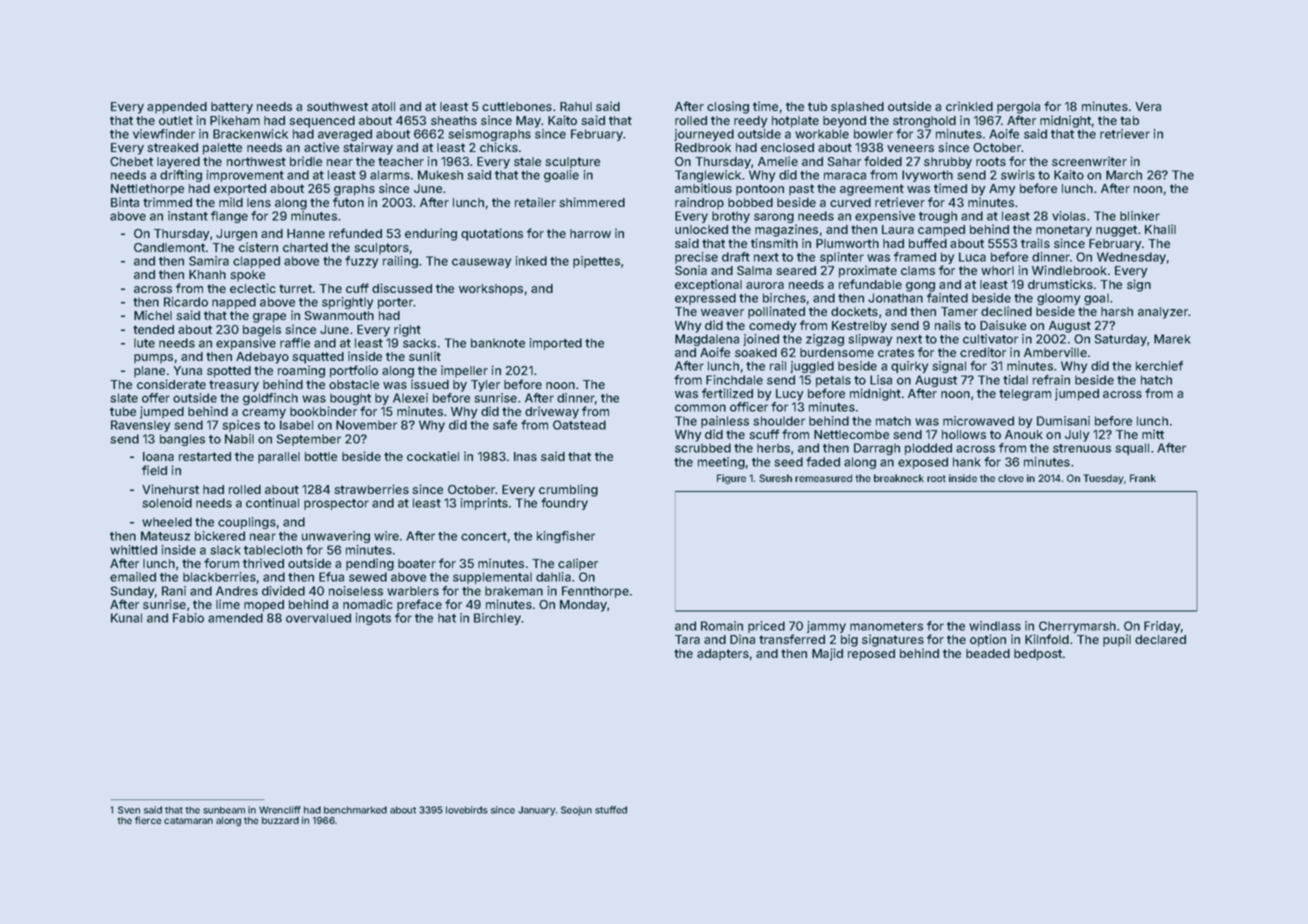 The width and height of the screenshot is (1308, 924). What do you see at coordinates (390, 175) in the screenshot?
I see `alarms` at bounding box center [390, 175].
